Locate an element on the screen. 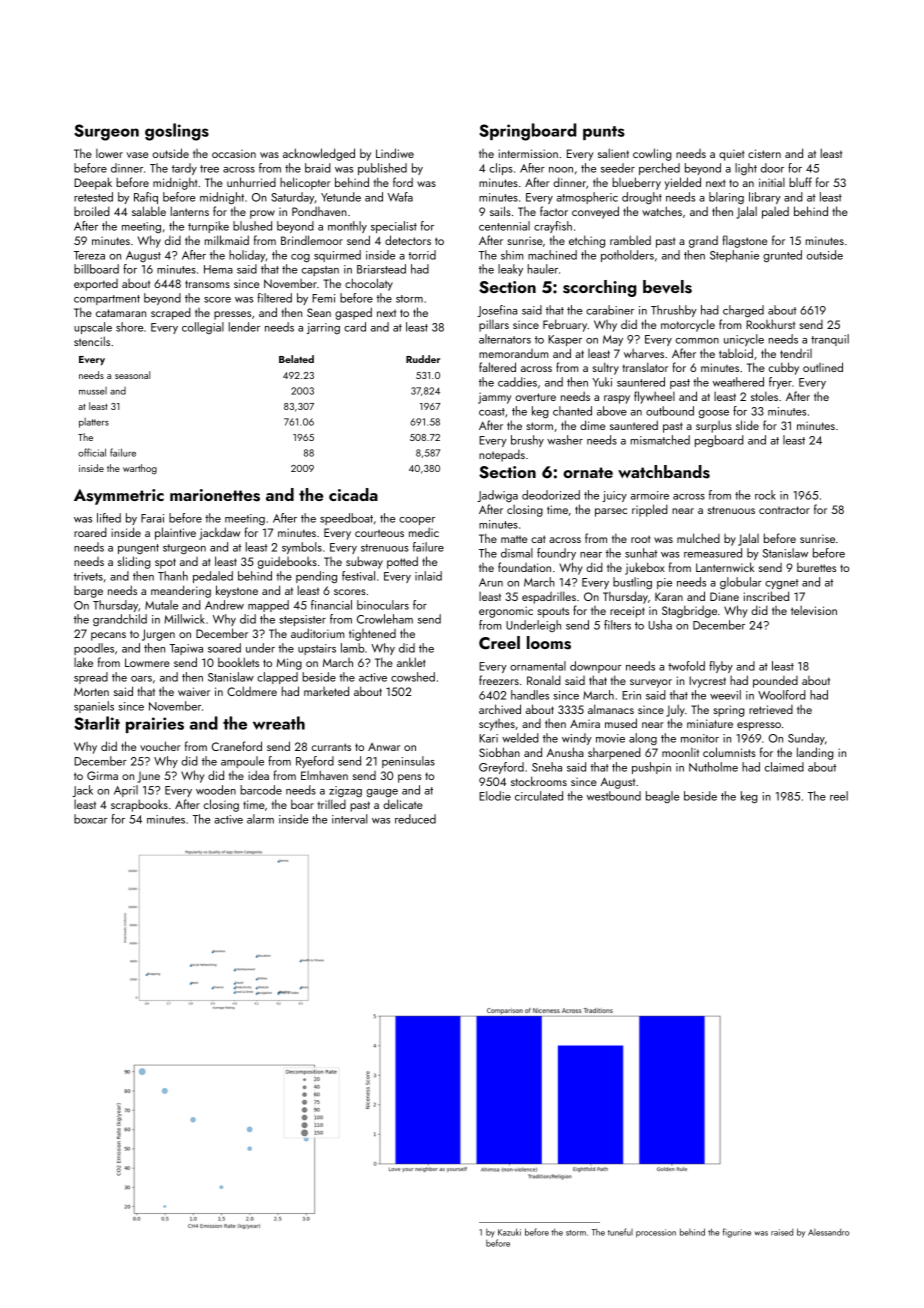 Image resolution: width=924 pixels, height=1308 pixels. scrapbooks is located at coordinates (139, 805).
